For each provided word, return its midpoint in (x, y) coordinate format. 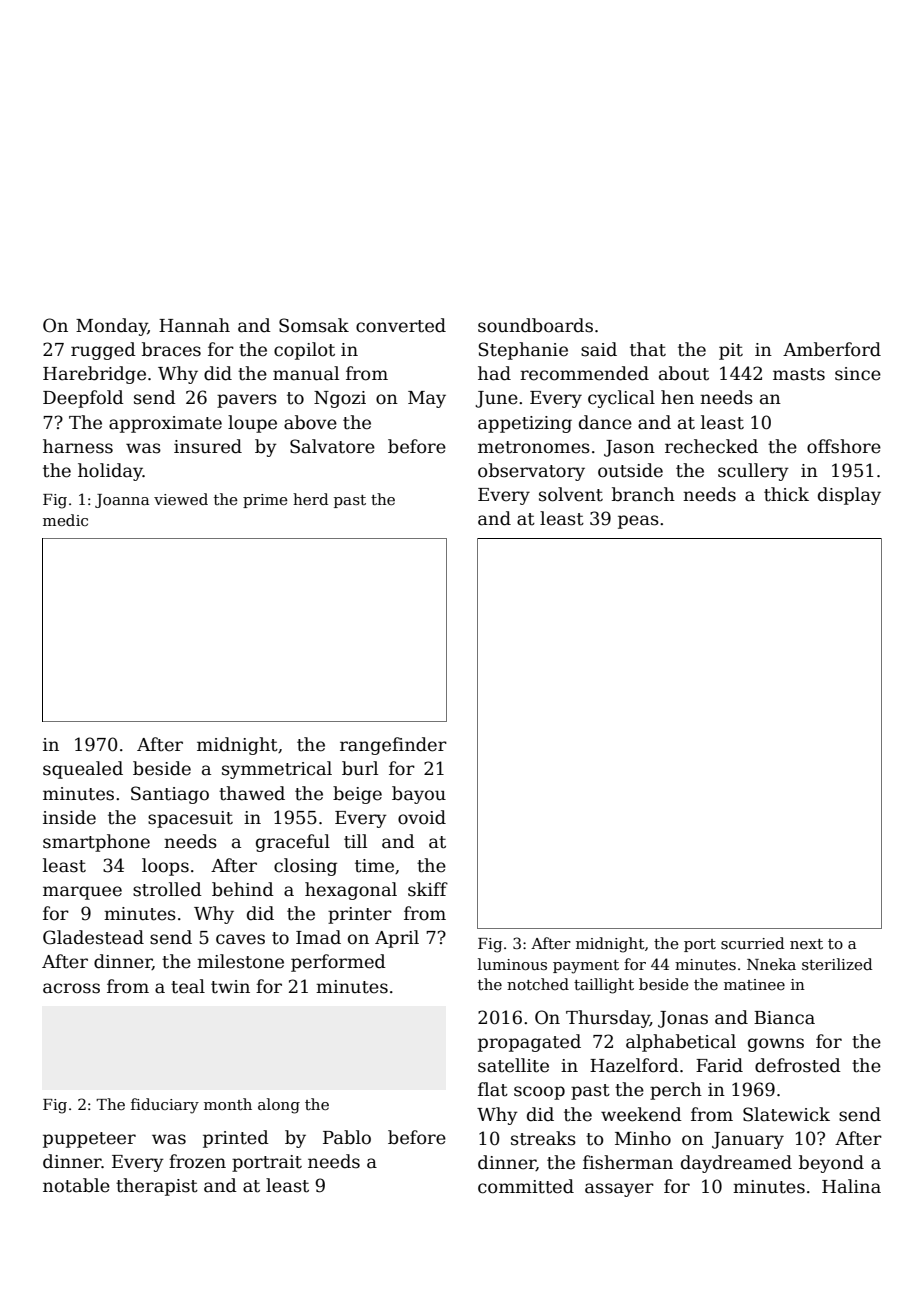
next (806, 944)
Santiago (170, 795)
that (648, 349)
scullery (753, 472)
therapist (157, 1187)
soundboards (535, 325)
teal (188, 986)
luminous (512, 964)
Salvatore (332, 446)
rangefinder (393, 746)
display (849, 496)
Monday (112, 327)
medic (65, 520)
